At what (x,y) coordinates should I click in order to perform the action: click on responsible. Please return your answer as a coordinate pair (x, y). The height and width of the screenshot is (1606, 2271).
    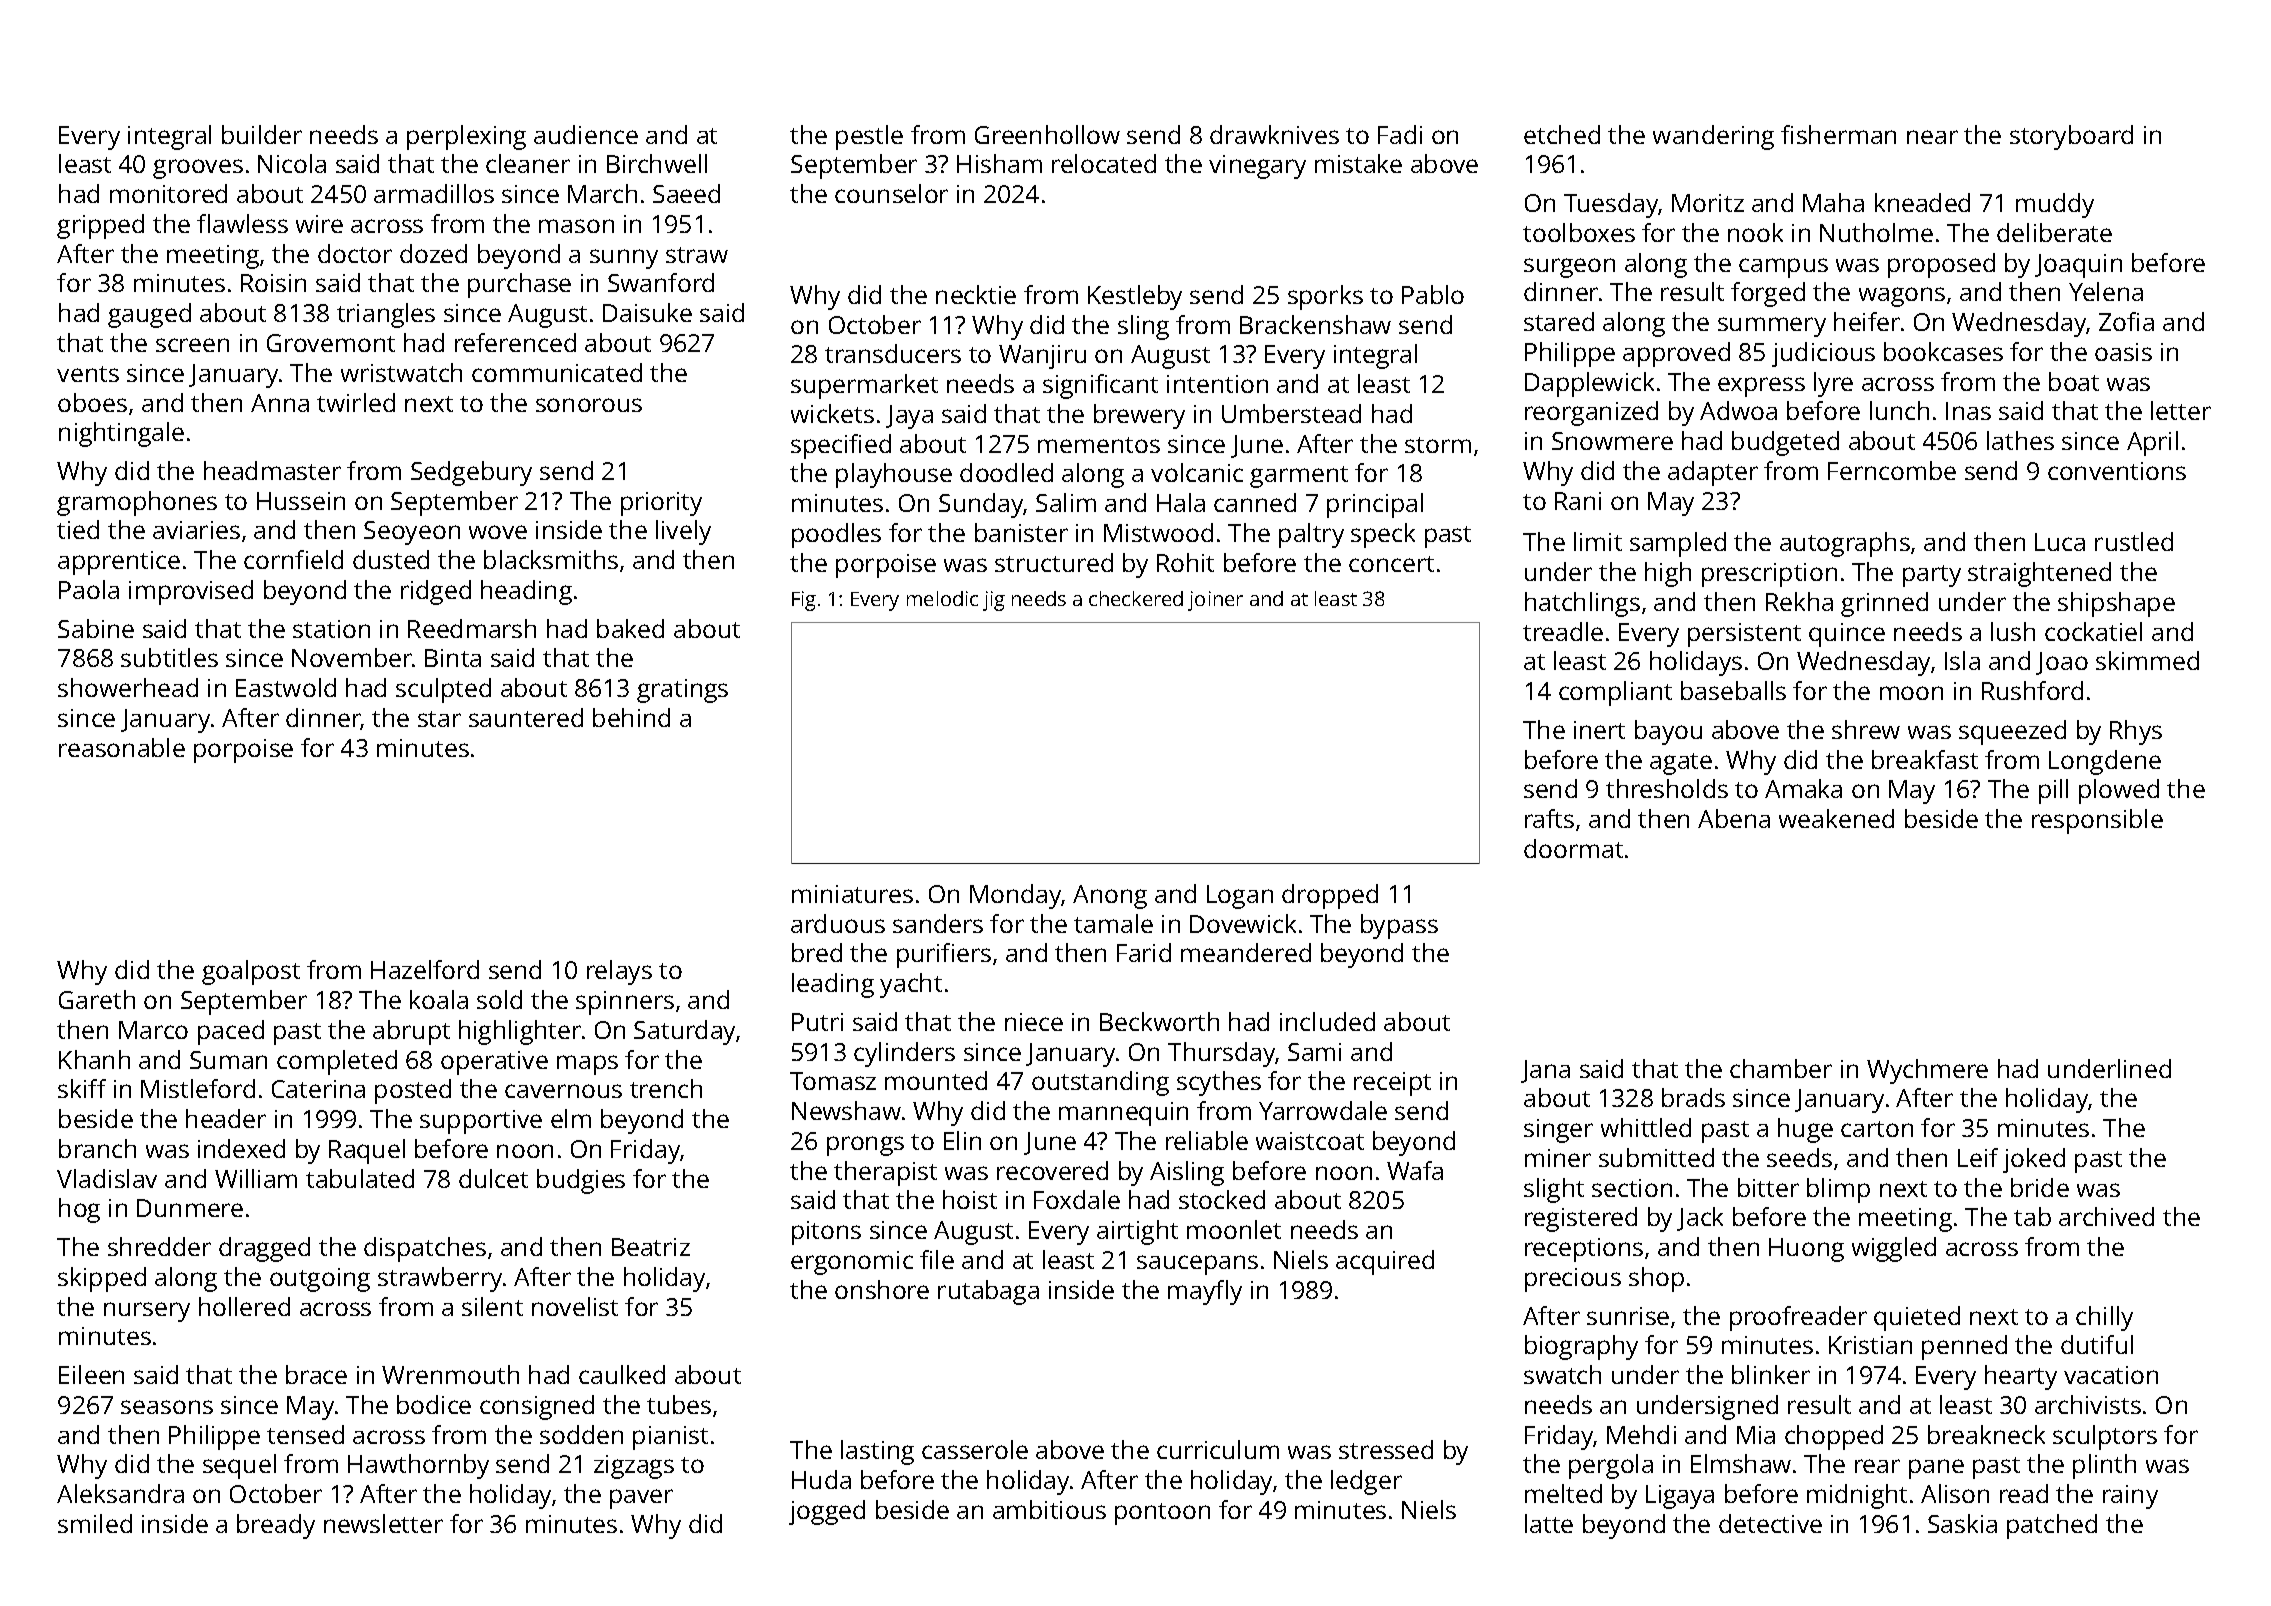
    Looking at the image, I should click on (2097, 821).
